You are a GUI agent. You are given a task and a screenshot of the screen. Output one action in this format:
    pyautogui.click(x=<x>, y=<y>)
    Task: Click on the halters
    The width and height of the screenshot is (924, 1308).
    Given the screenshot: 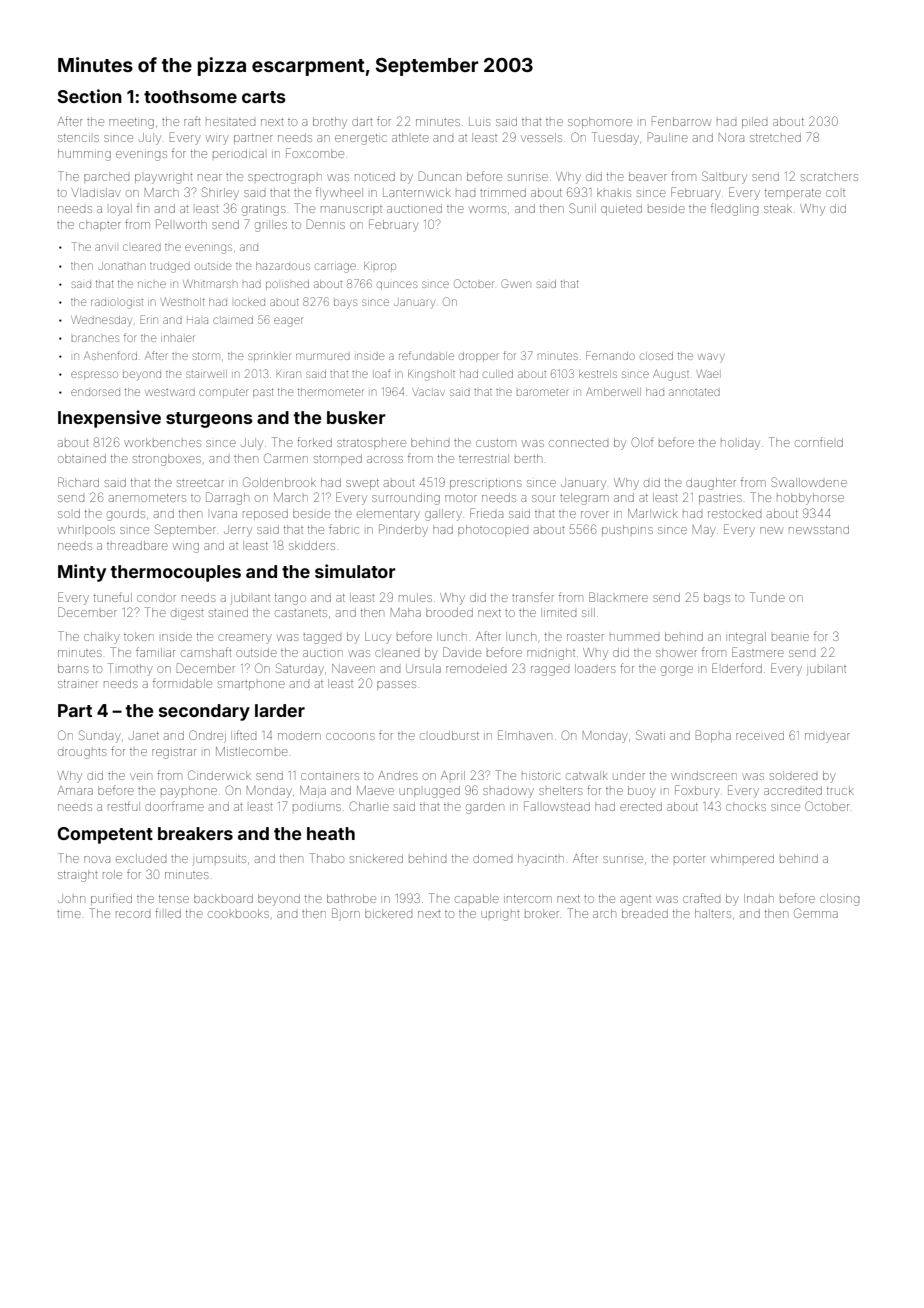 What is the action you would take?
    pyautogui.click(x=713, y=913)
